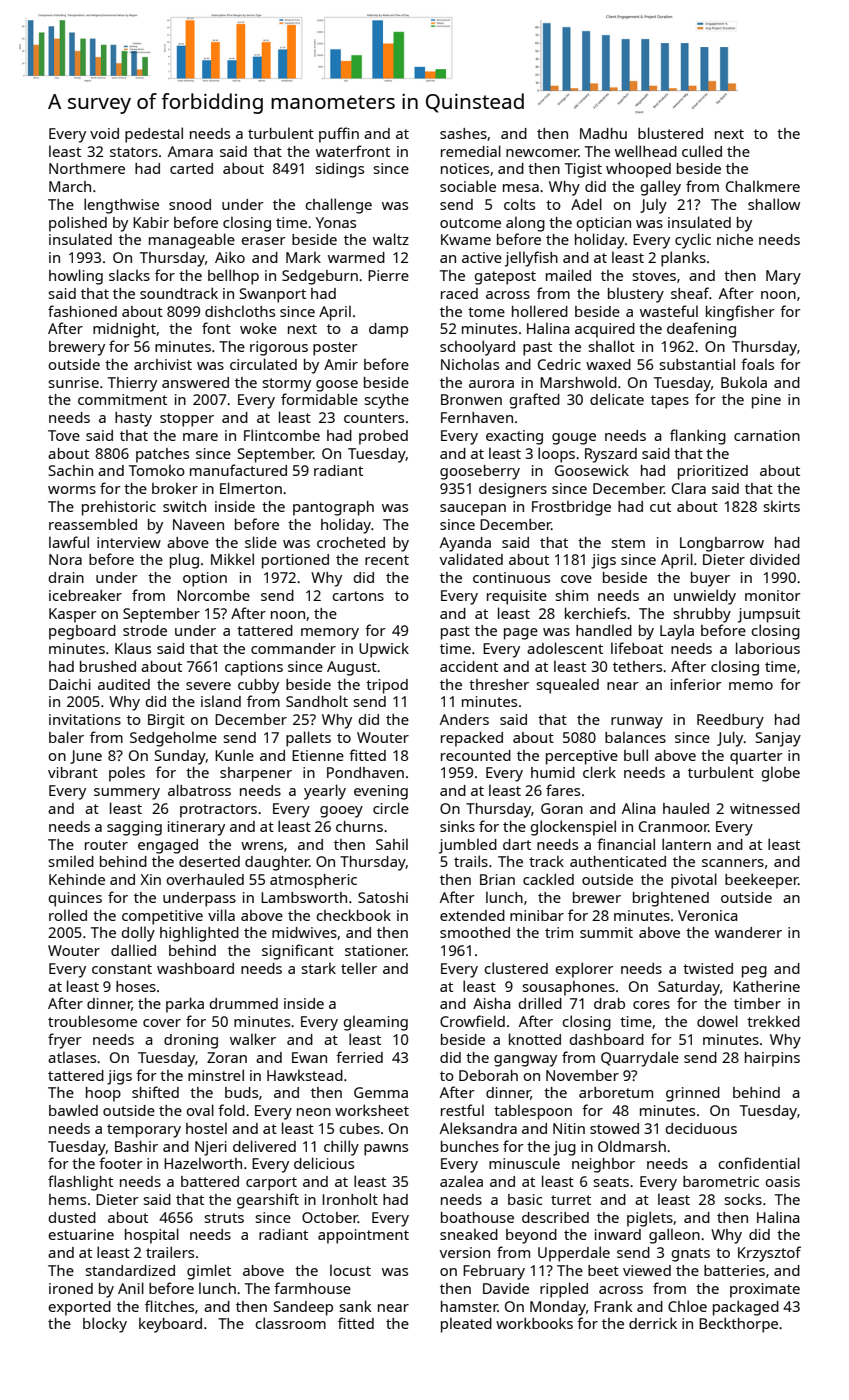 Image resolution: width=849 pixels, height=1400 pixels. I want to click on validated, so click(471, 559).
